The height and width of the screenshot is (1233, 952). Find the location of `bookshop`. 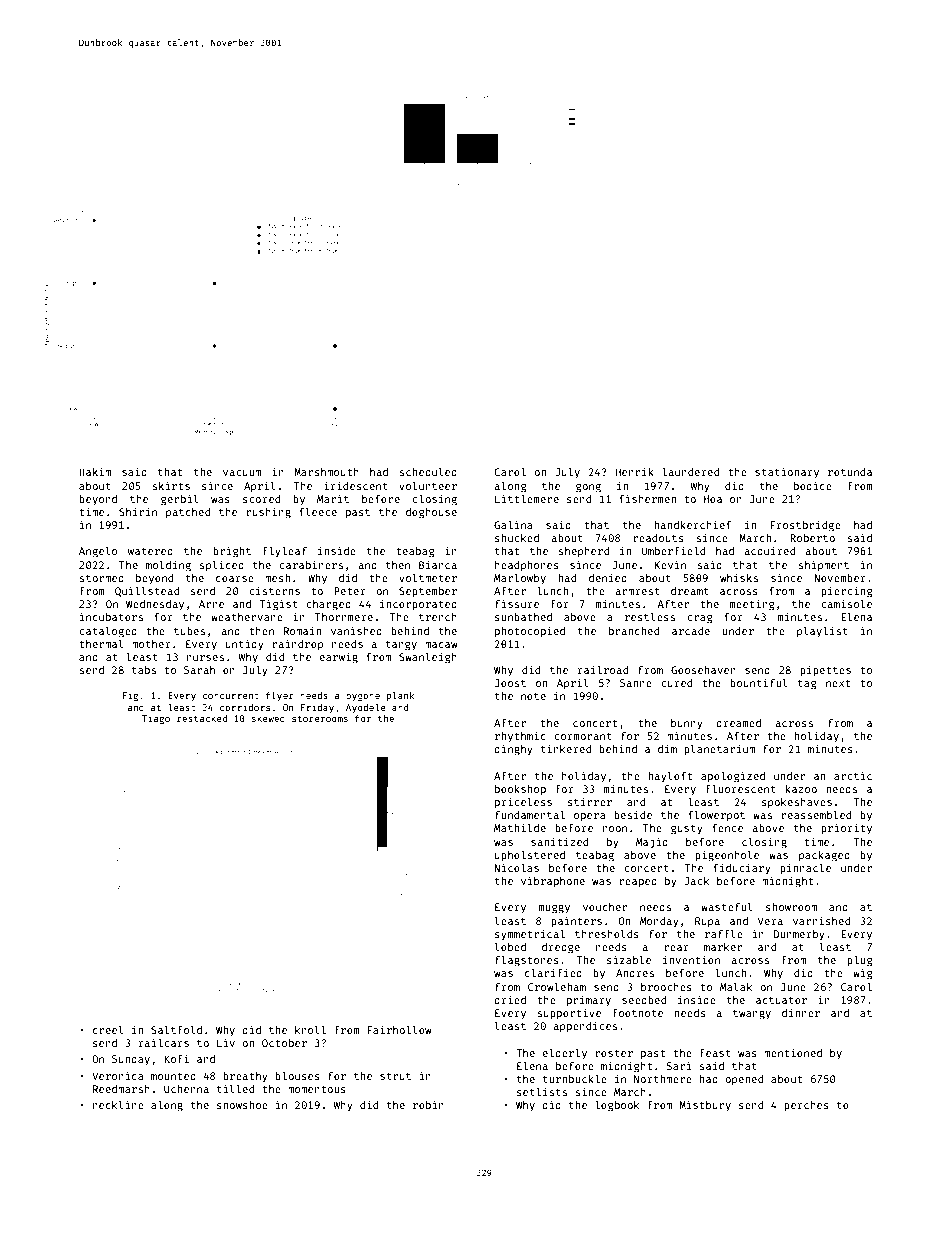

bookshop is located at coordinates (520, 790).
